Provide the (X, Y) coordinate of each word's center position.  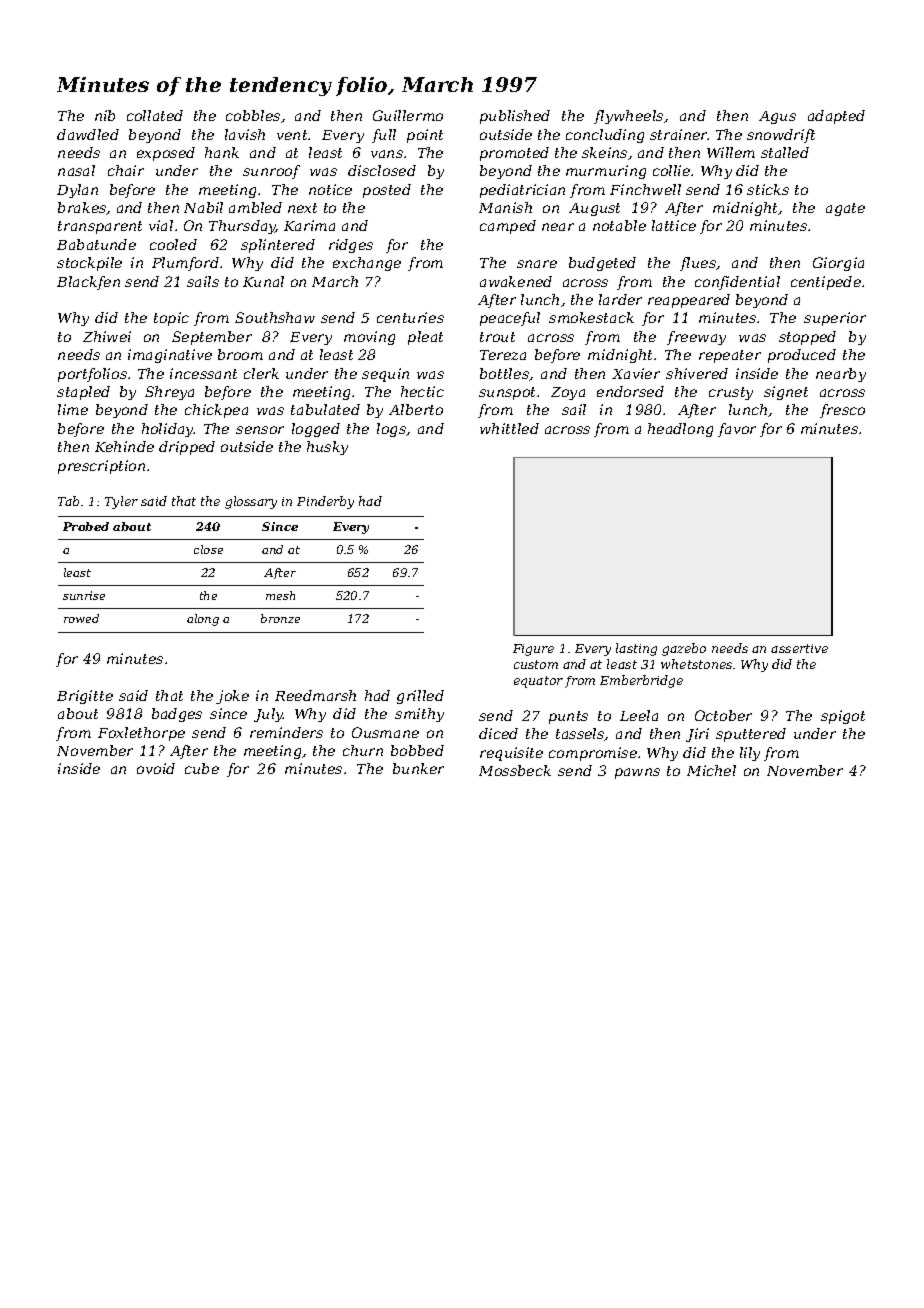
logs (391, 430)
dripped (187, 448)
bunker (418, 768)
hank (222, 152)
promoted (514, 154)
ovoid (156, 768)
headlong (680, 430)
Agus (777, 117)
